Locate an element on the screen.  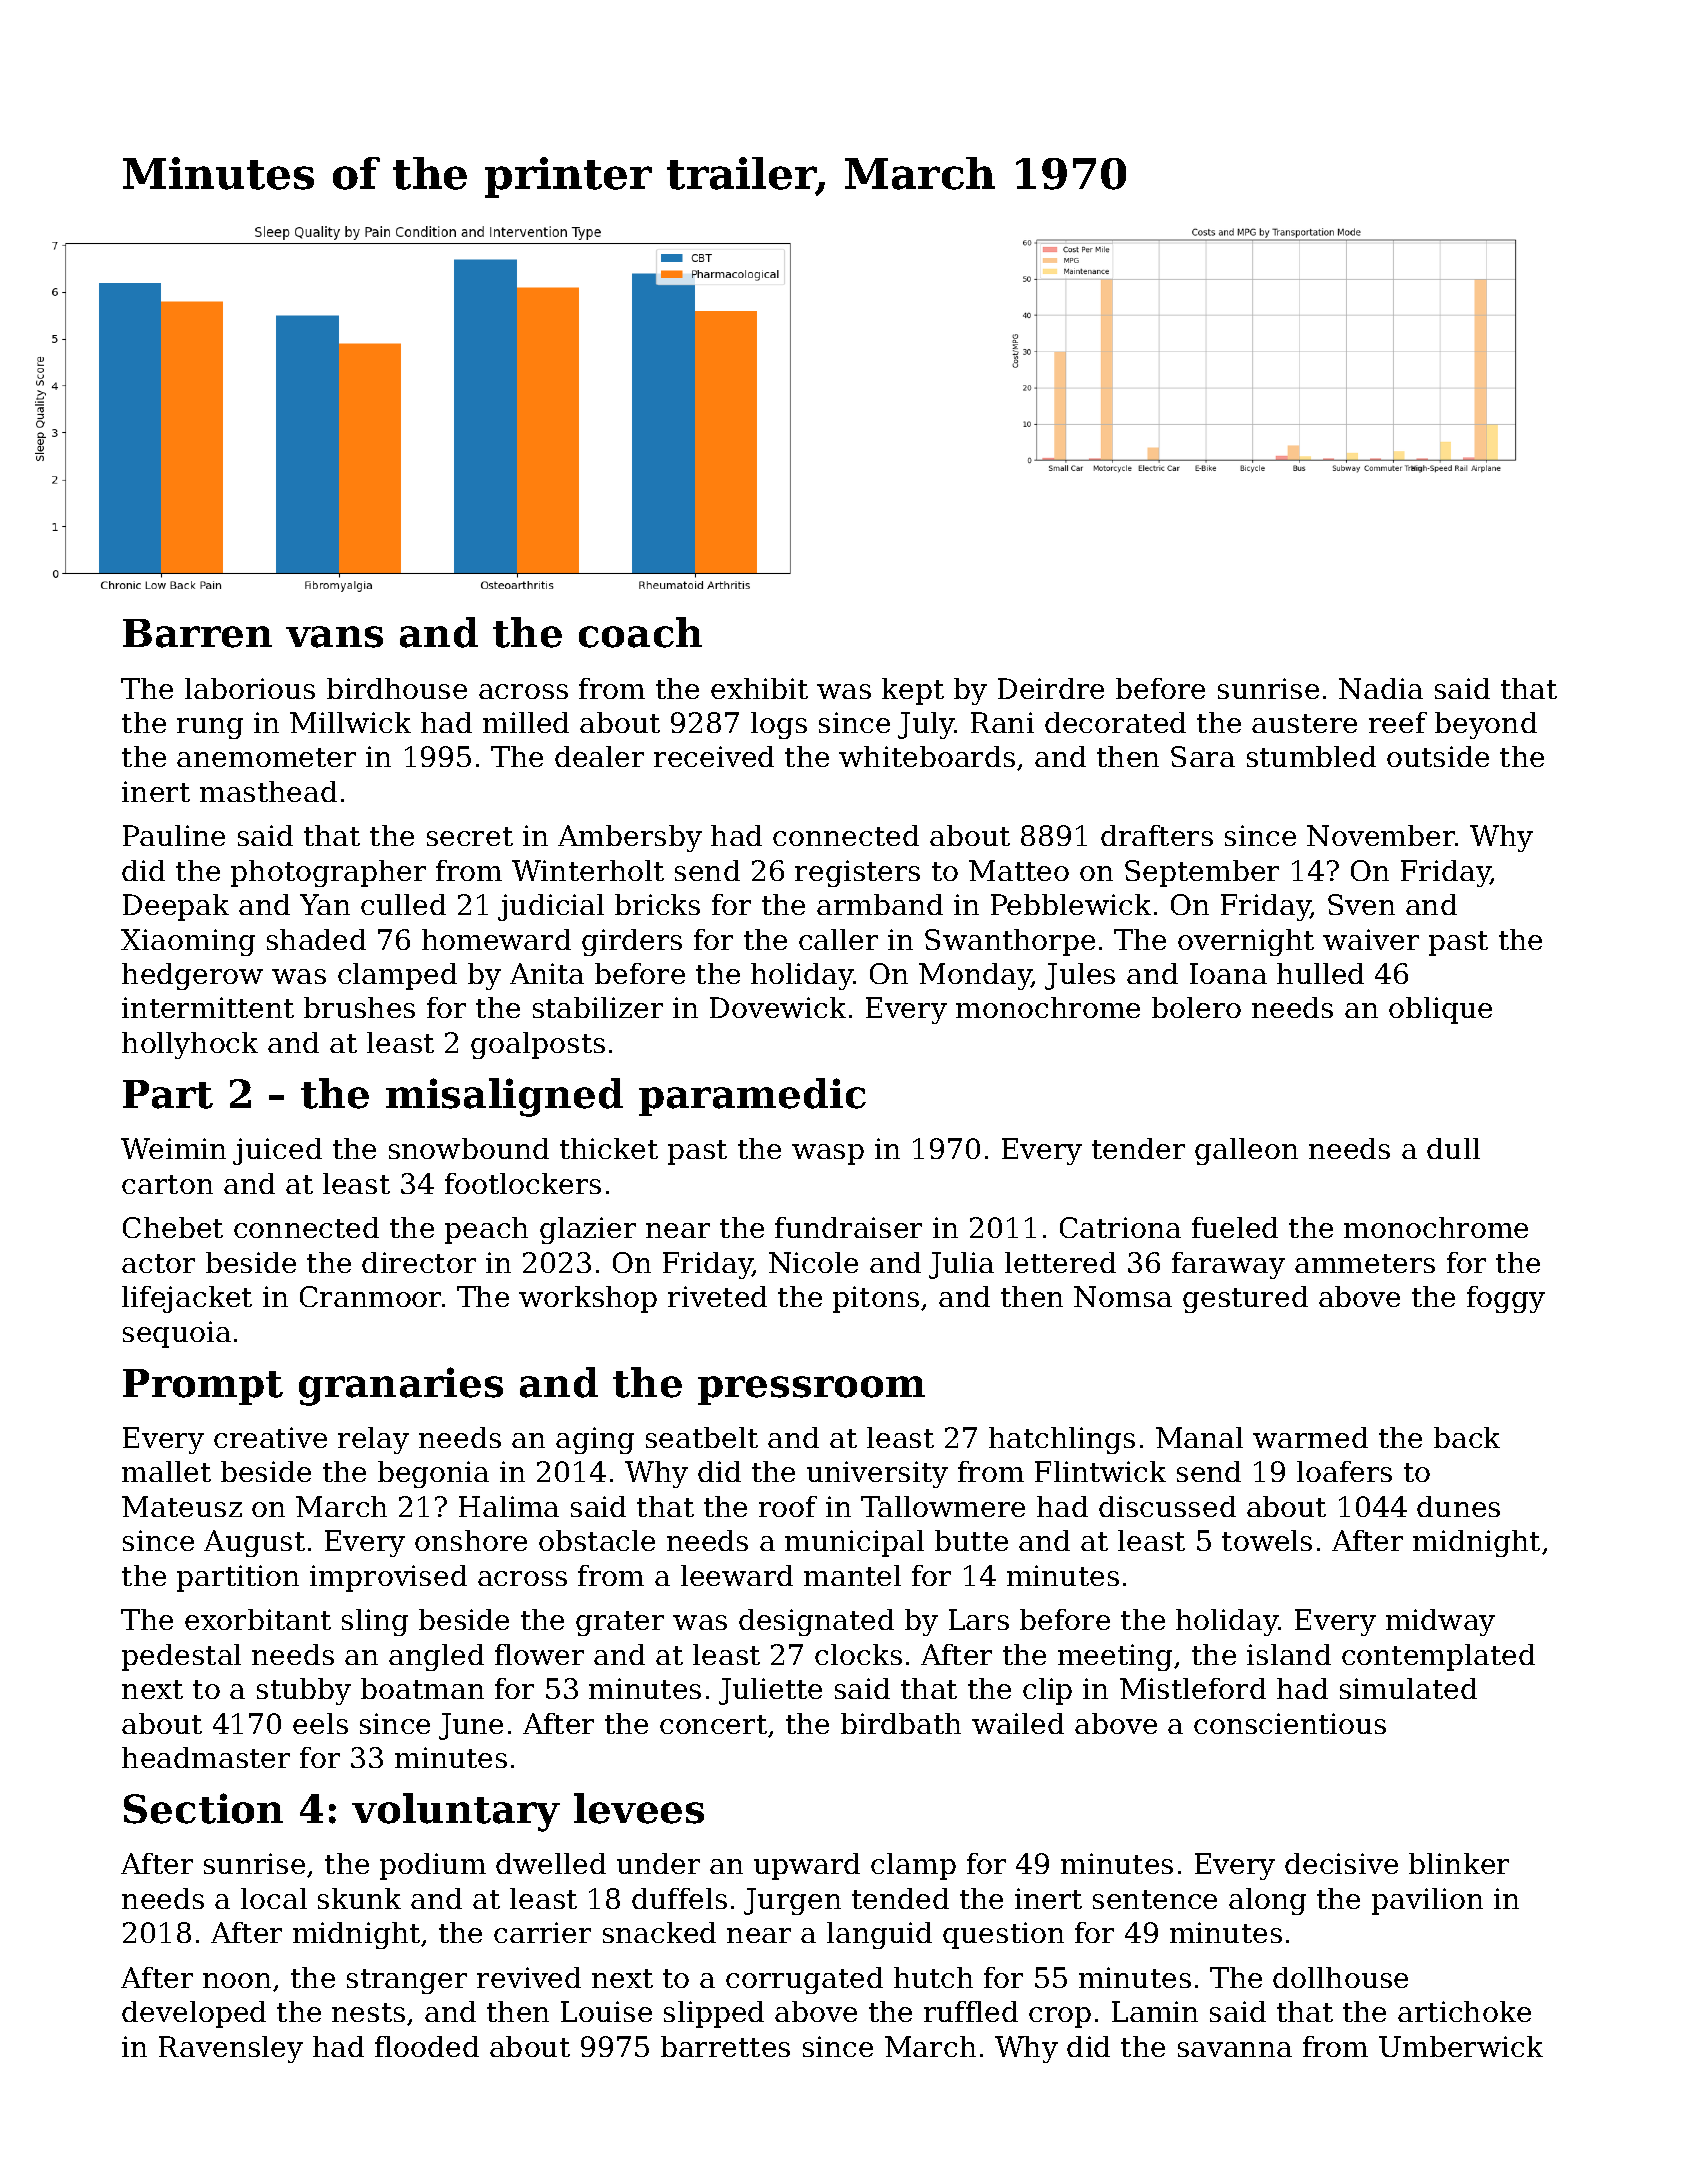
riveted is located at coordinates (717, 1296).
